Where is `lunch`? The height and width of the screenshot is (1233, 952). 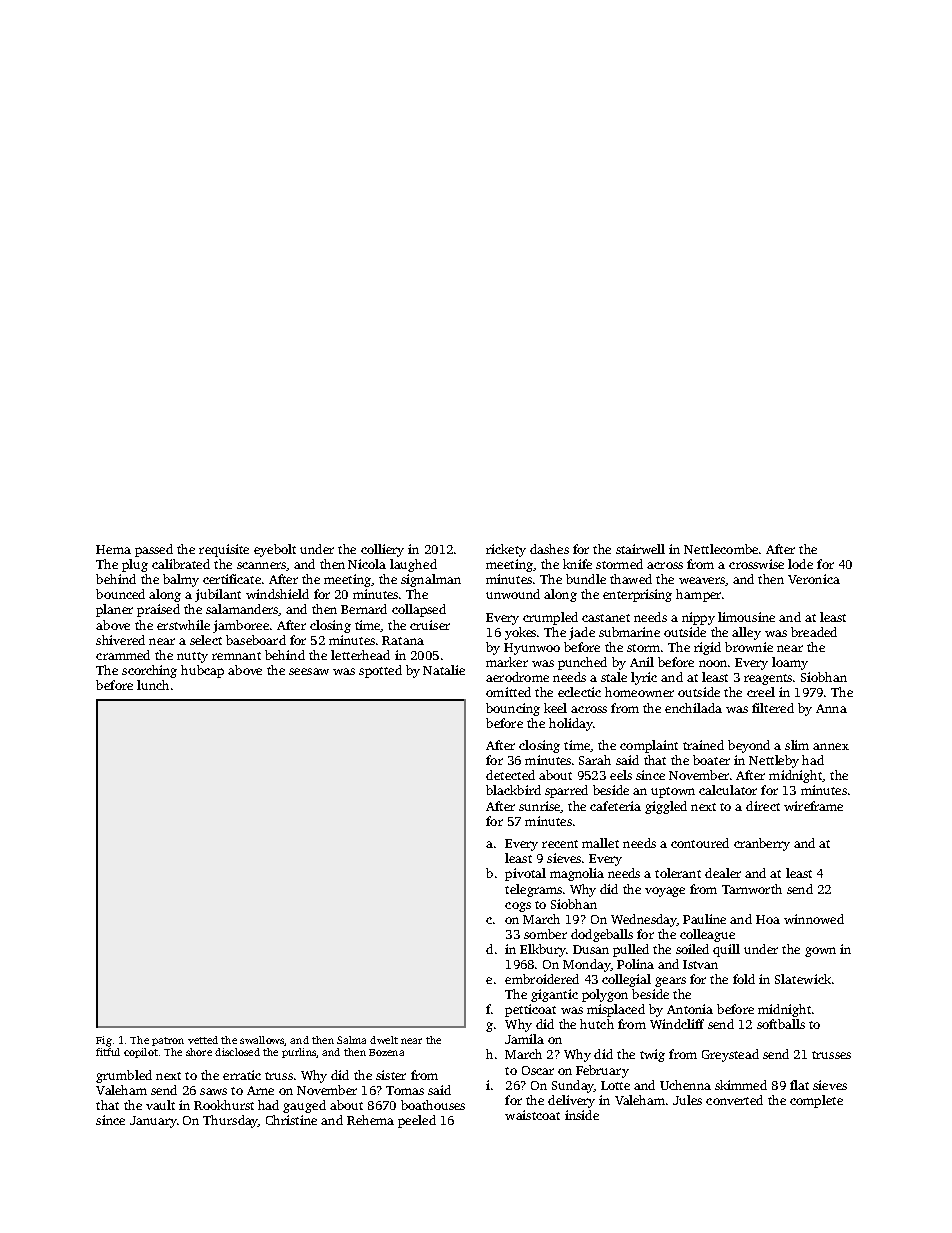 lunch is located at coordinates (153, 685).
